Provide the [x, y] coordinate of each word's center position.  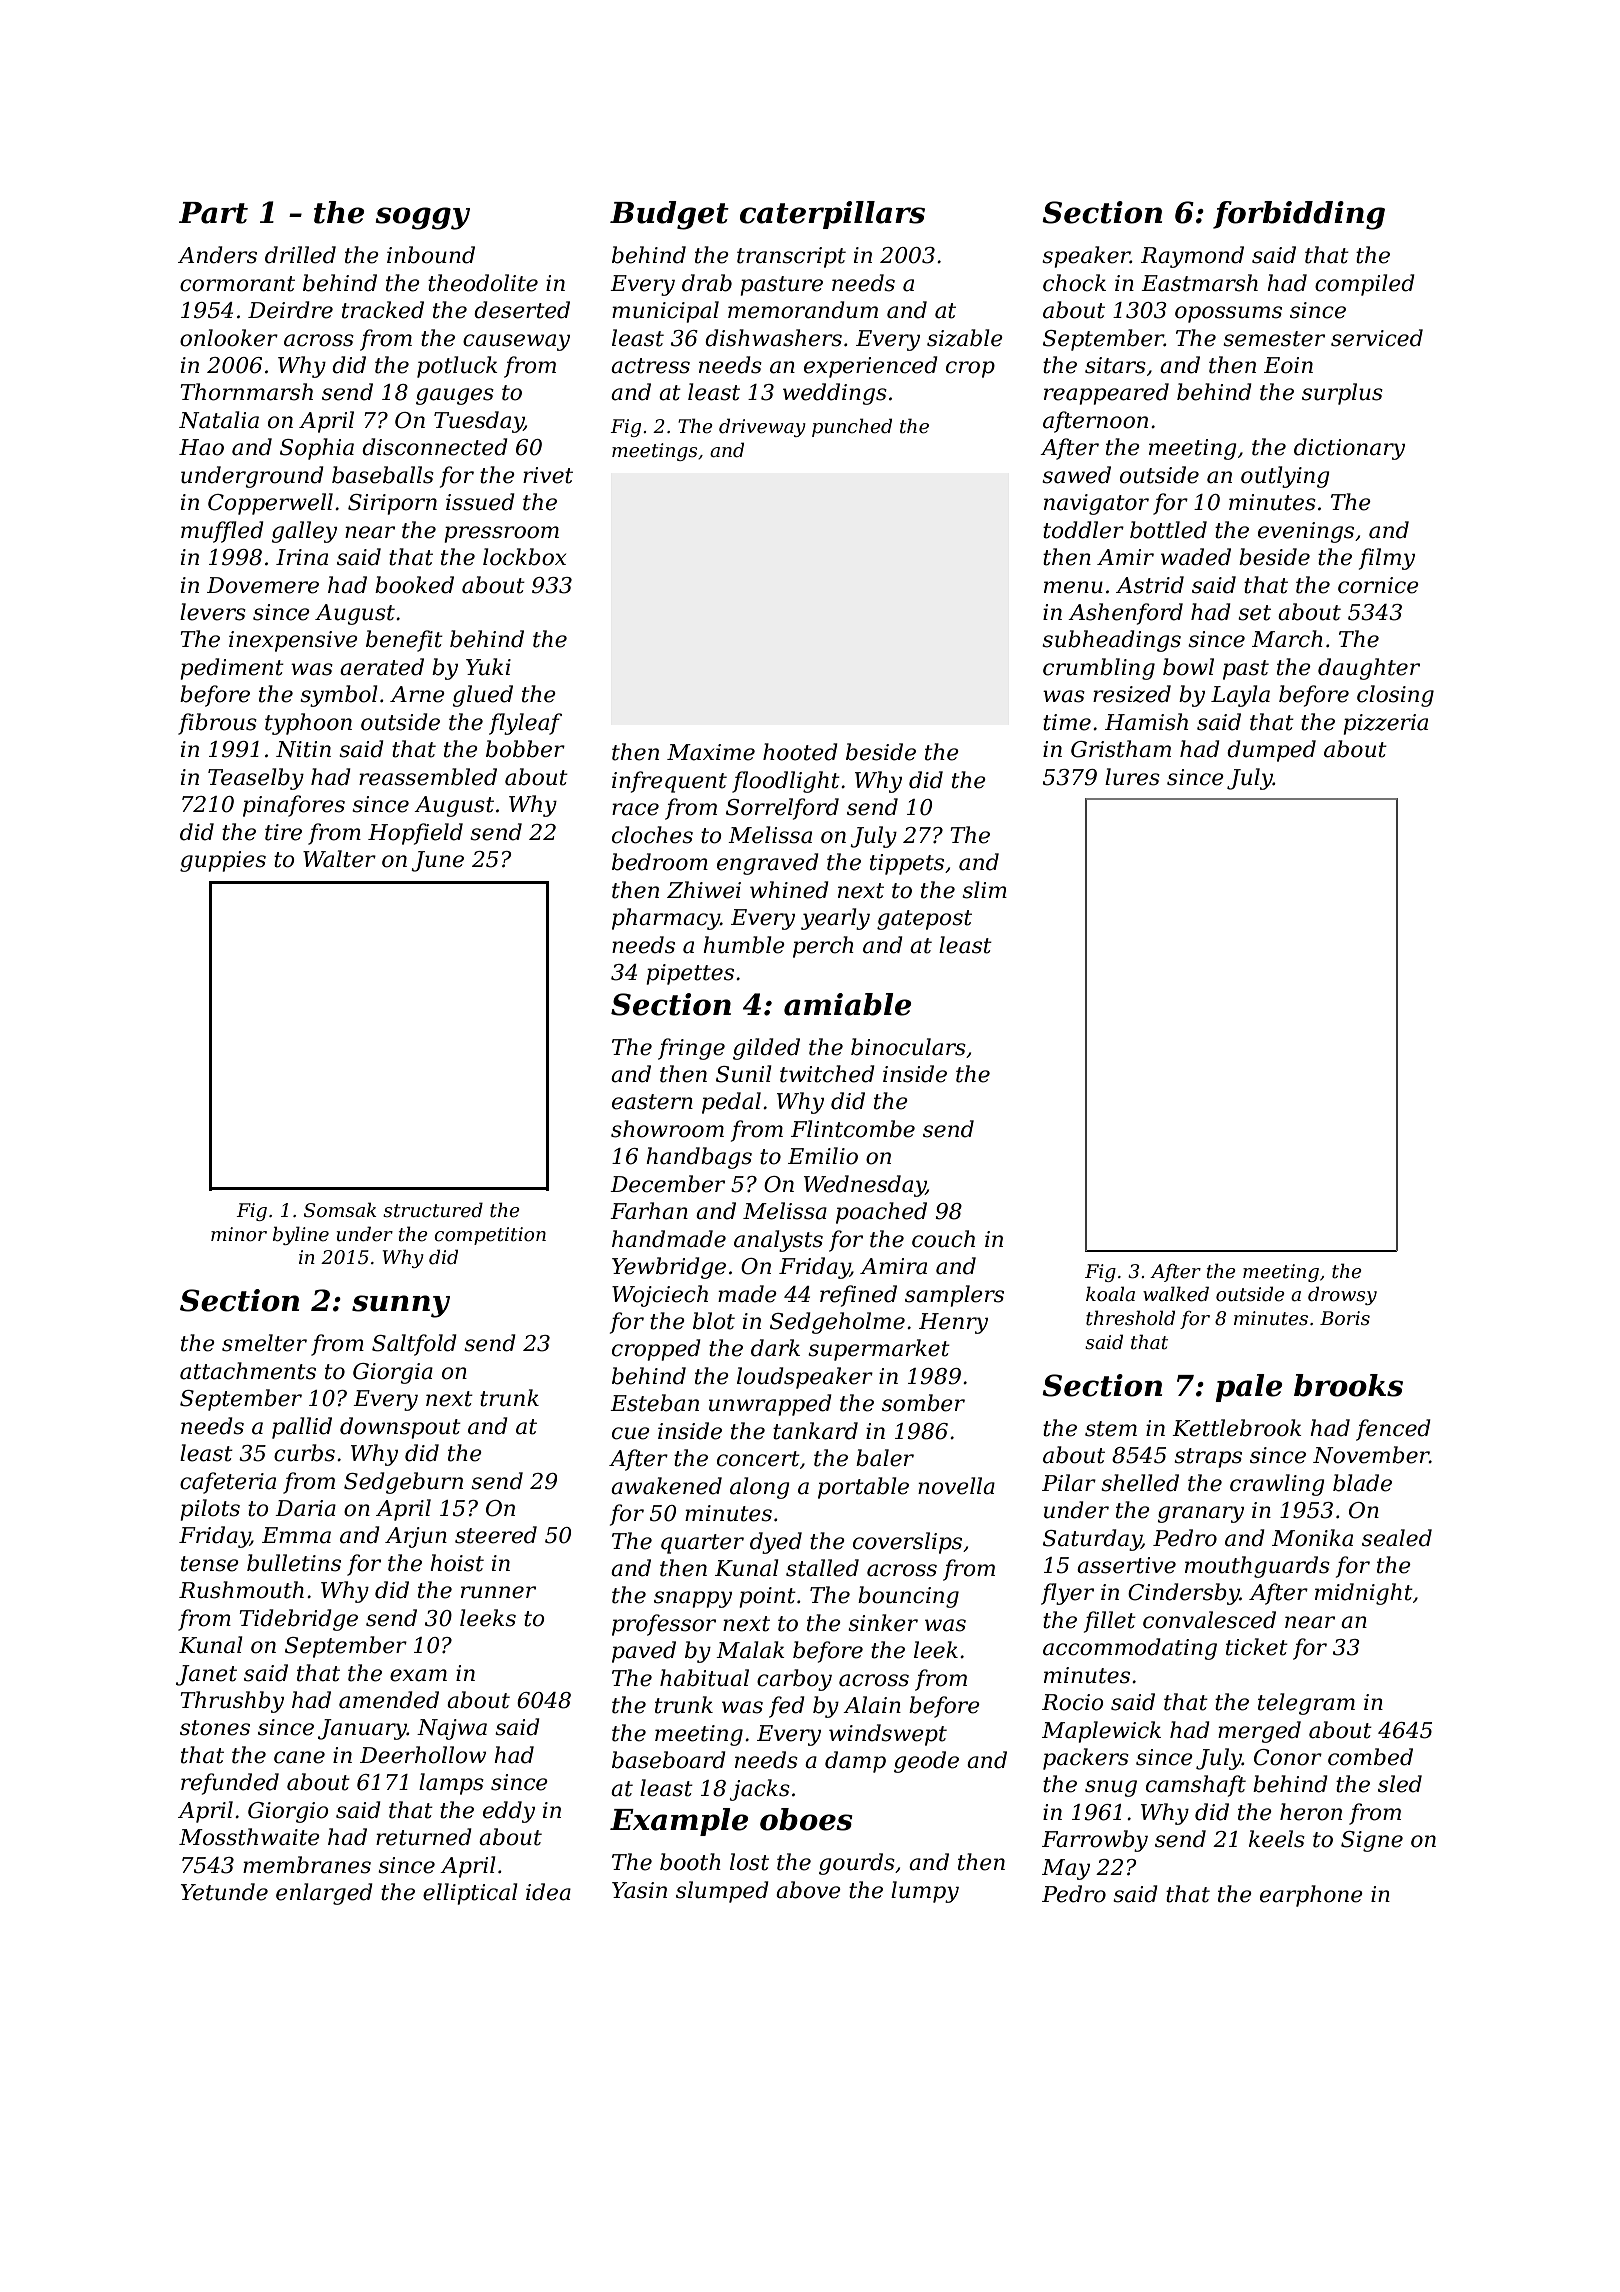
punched [852, 427]
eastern [652, 1102]
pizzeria [1385, 724]
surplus [1342, 394]
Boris [1345, 1318]
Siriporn [392, 504]
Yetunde [224, 1892]
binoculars [908, 1047]
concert [758, 1459]
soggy [423, 218]
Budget [669, 215]
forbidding [1299, 215]
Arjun [416, 1537]
